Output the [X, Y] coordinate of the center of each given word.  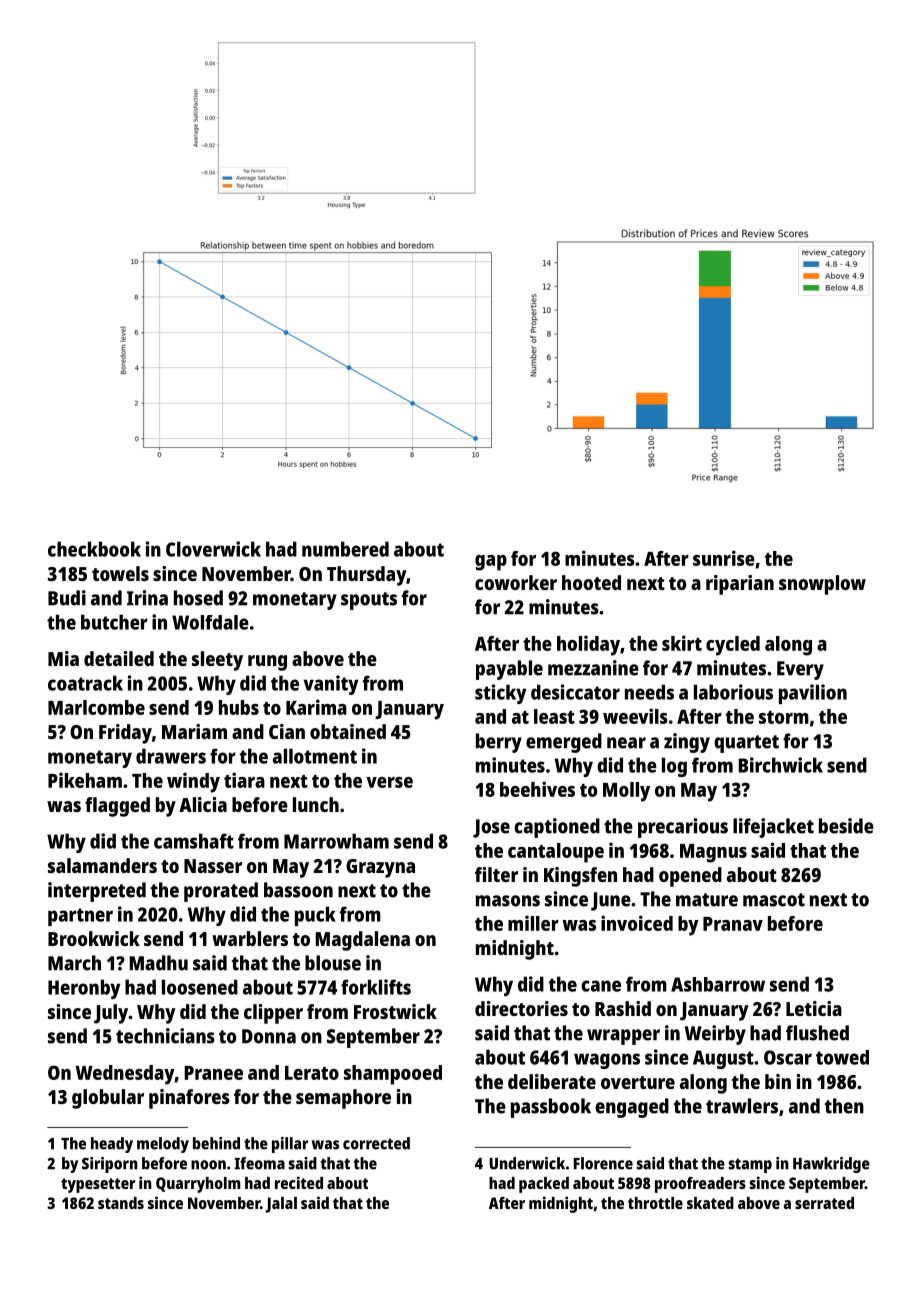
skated [710, 1203]
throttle [655, 1203]
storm [784, 717]
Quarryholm [198, 1185]
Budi [67, 598]
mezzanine [593, 668]
